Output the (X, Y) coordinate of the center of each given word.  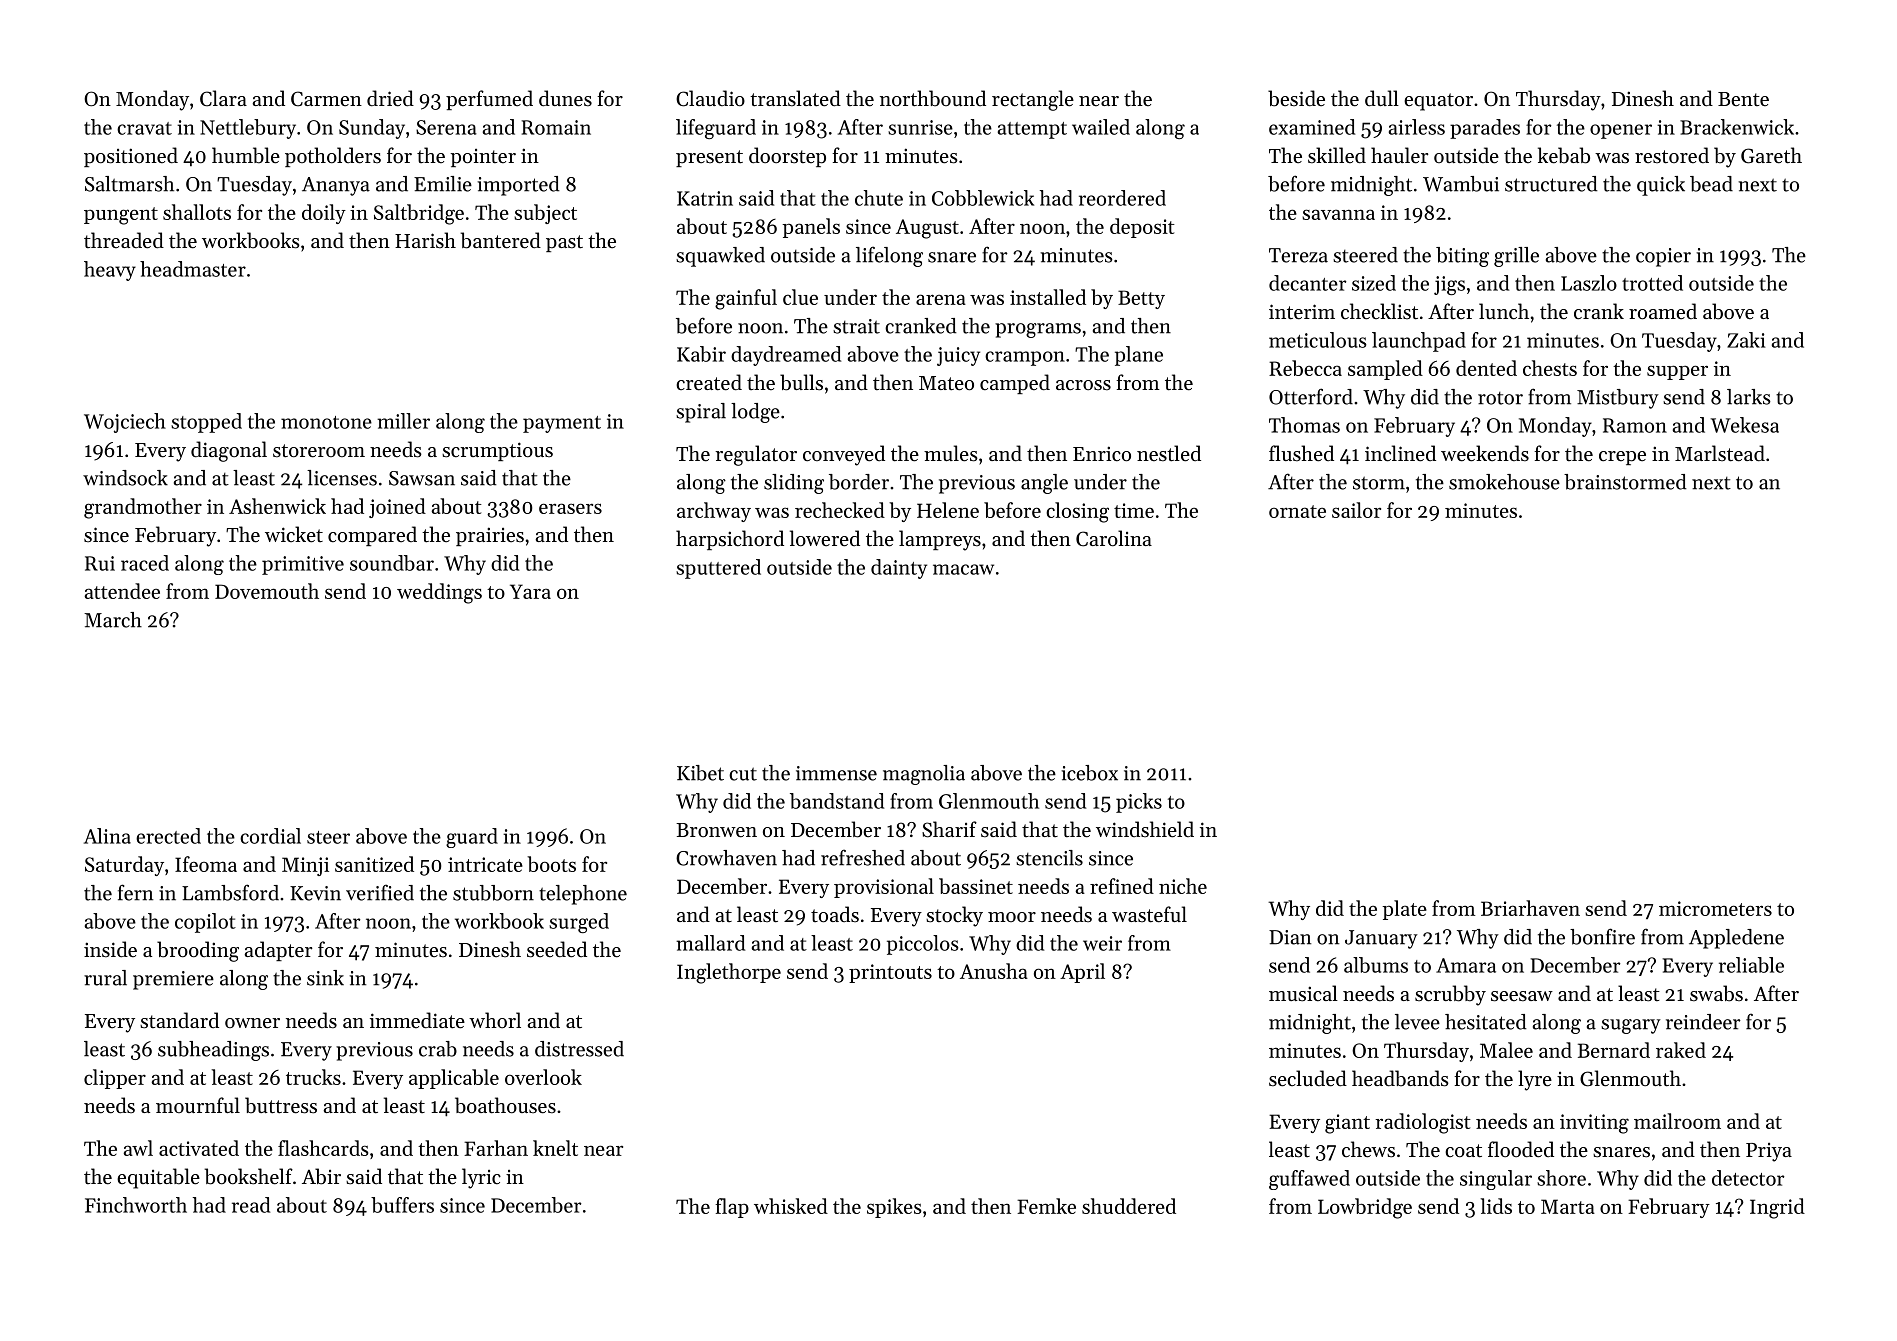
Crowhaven (726, 858)
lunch (1504, 311)
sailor (1356, 510)
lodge (755, 413)
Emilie (443, 184)
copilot (205, 923)
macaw (963, 569)
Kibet (700, 773)
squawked (720, 257)
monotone (326, 422)
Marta (1568, 1206)
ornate (1297, 511)
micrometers (1715, 908)
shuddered (1129, 1206)
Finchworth (136, 1205)
